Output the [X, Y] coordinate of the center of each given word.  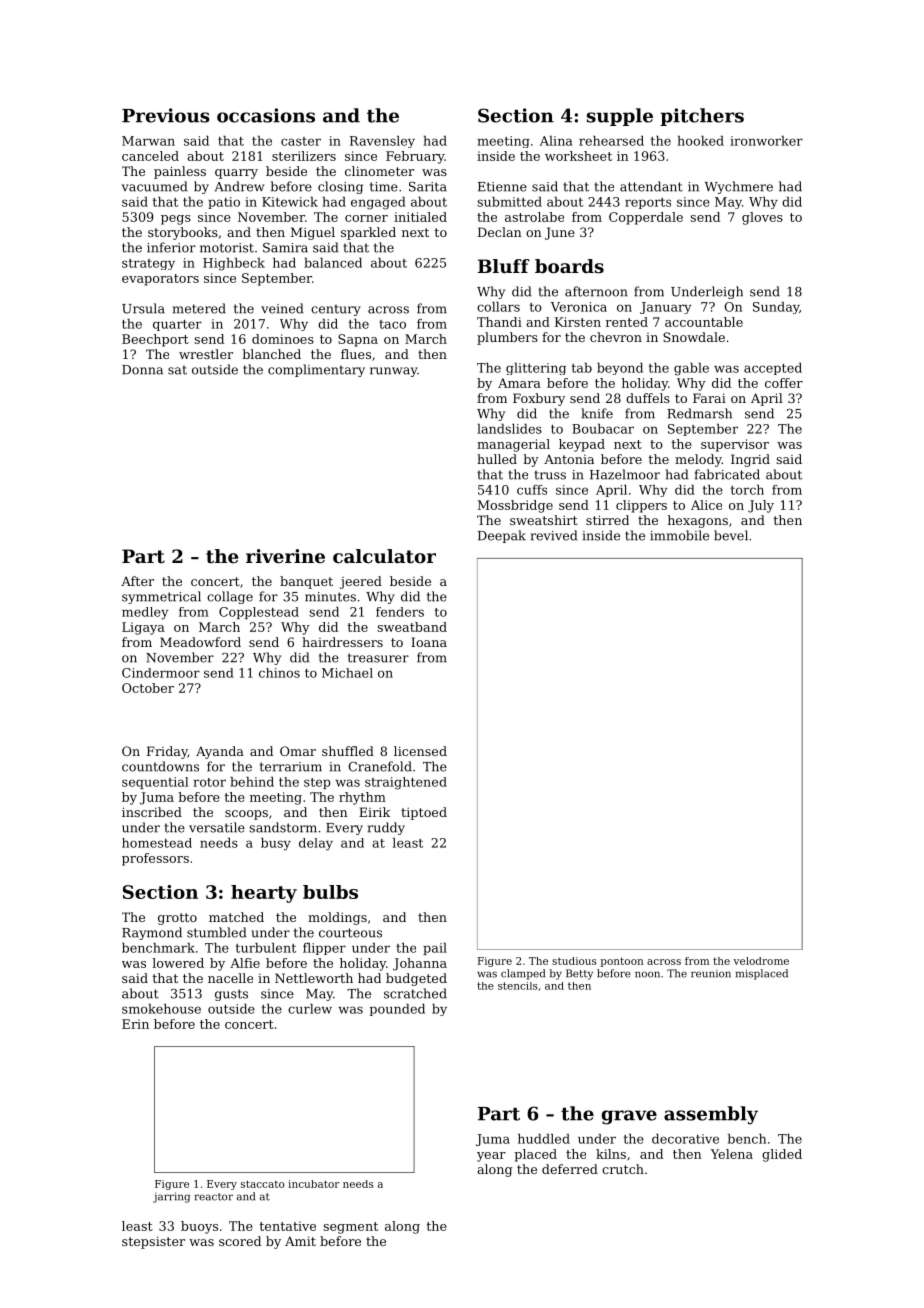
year [491, 1157]
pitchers [702, 117]
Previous [166, 115]
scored [240, 1241]
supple [620, 117]
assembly [711, 1115]
